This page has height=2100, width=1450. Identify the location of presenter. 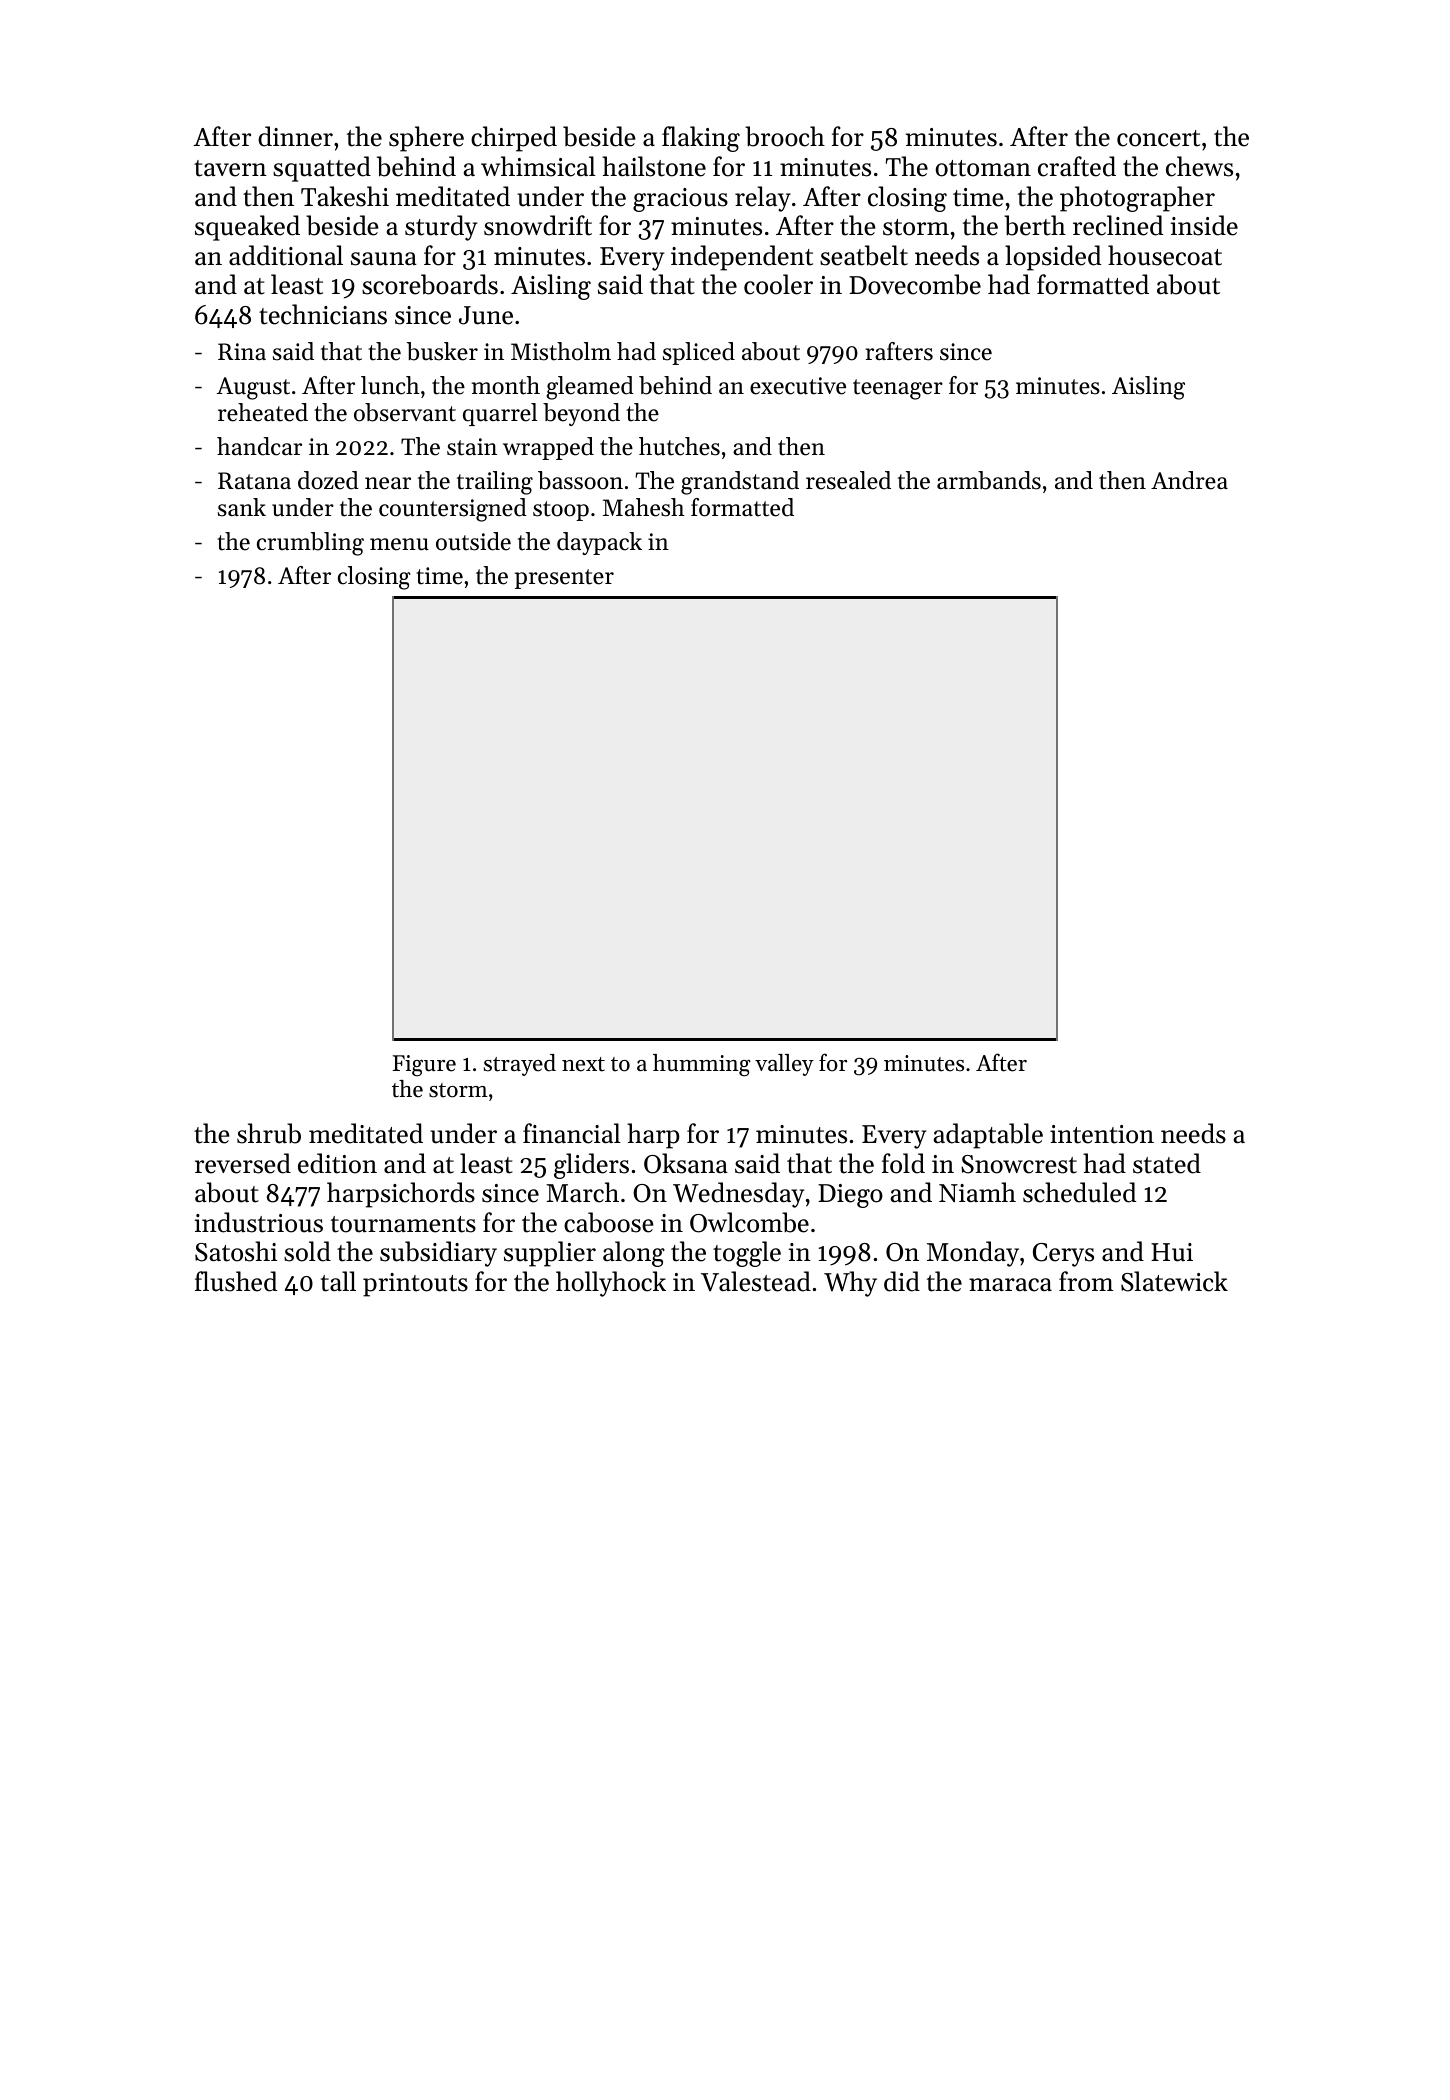
(564, 579).
